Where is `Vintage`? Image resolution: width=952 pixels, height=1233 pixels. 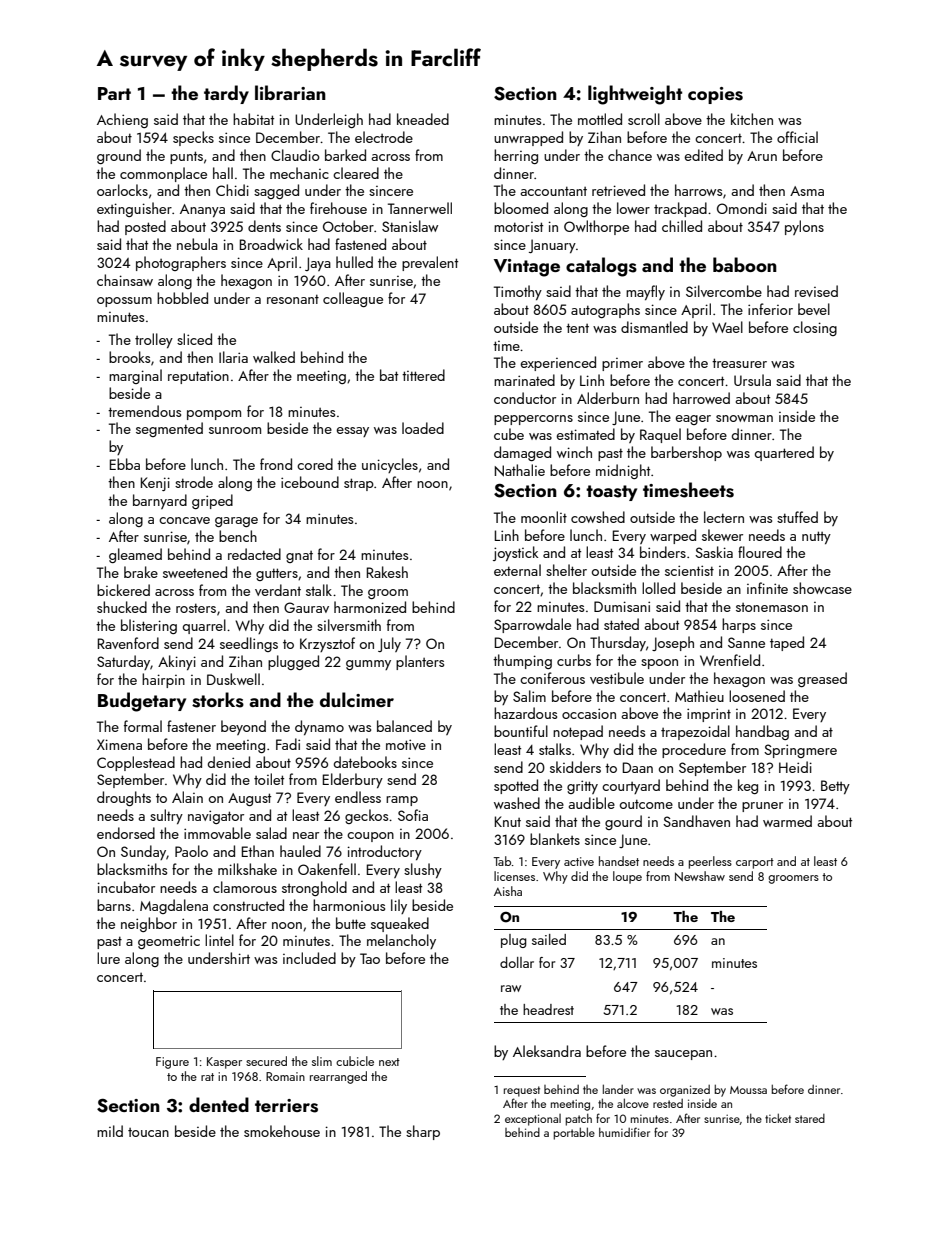
Vintage is located at coordinates (527, 268).
